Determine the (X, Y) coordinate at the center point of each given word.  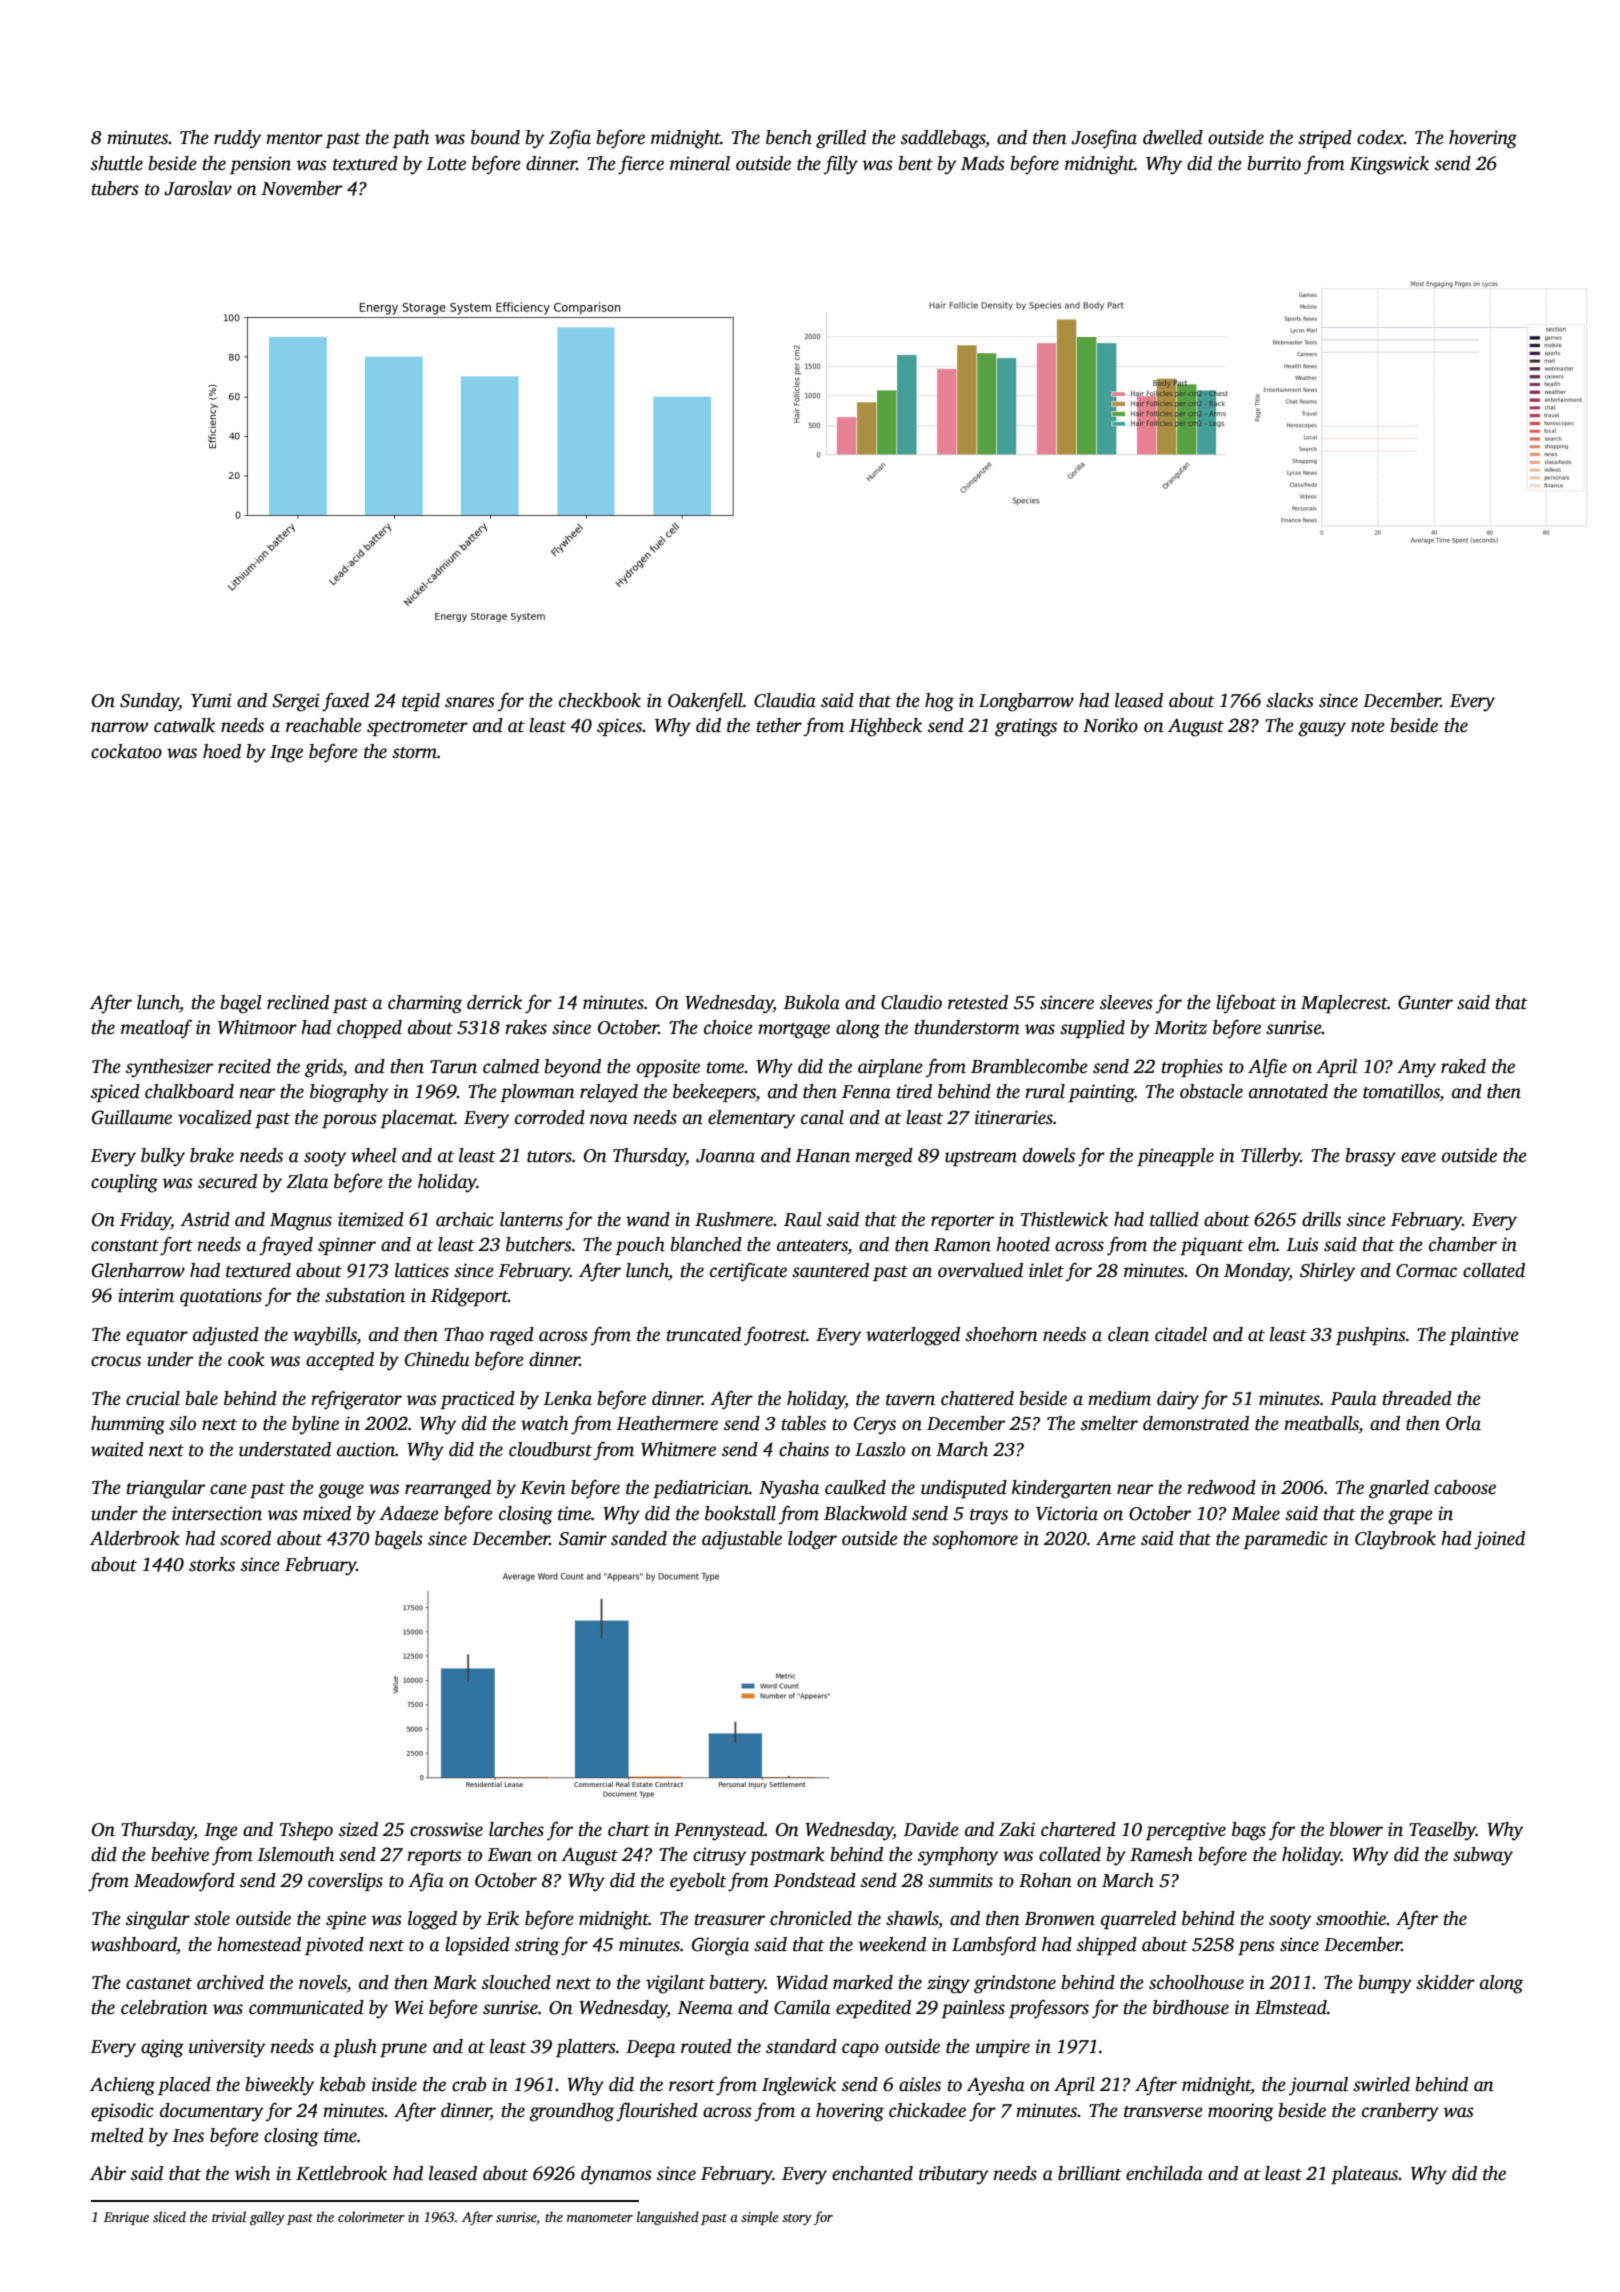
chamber (1463, 1244)
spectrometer (417, 728)
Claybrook (1395, 1540)
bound (495, 137)
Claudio (911, 1002)
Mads (983, 163)
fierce (641, 165)
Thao (464, 1334)
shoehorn (1001, 1334)
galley (267, 2218)
